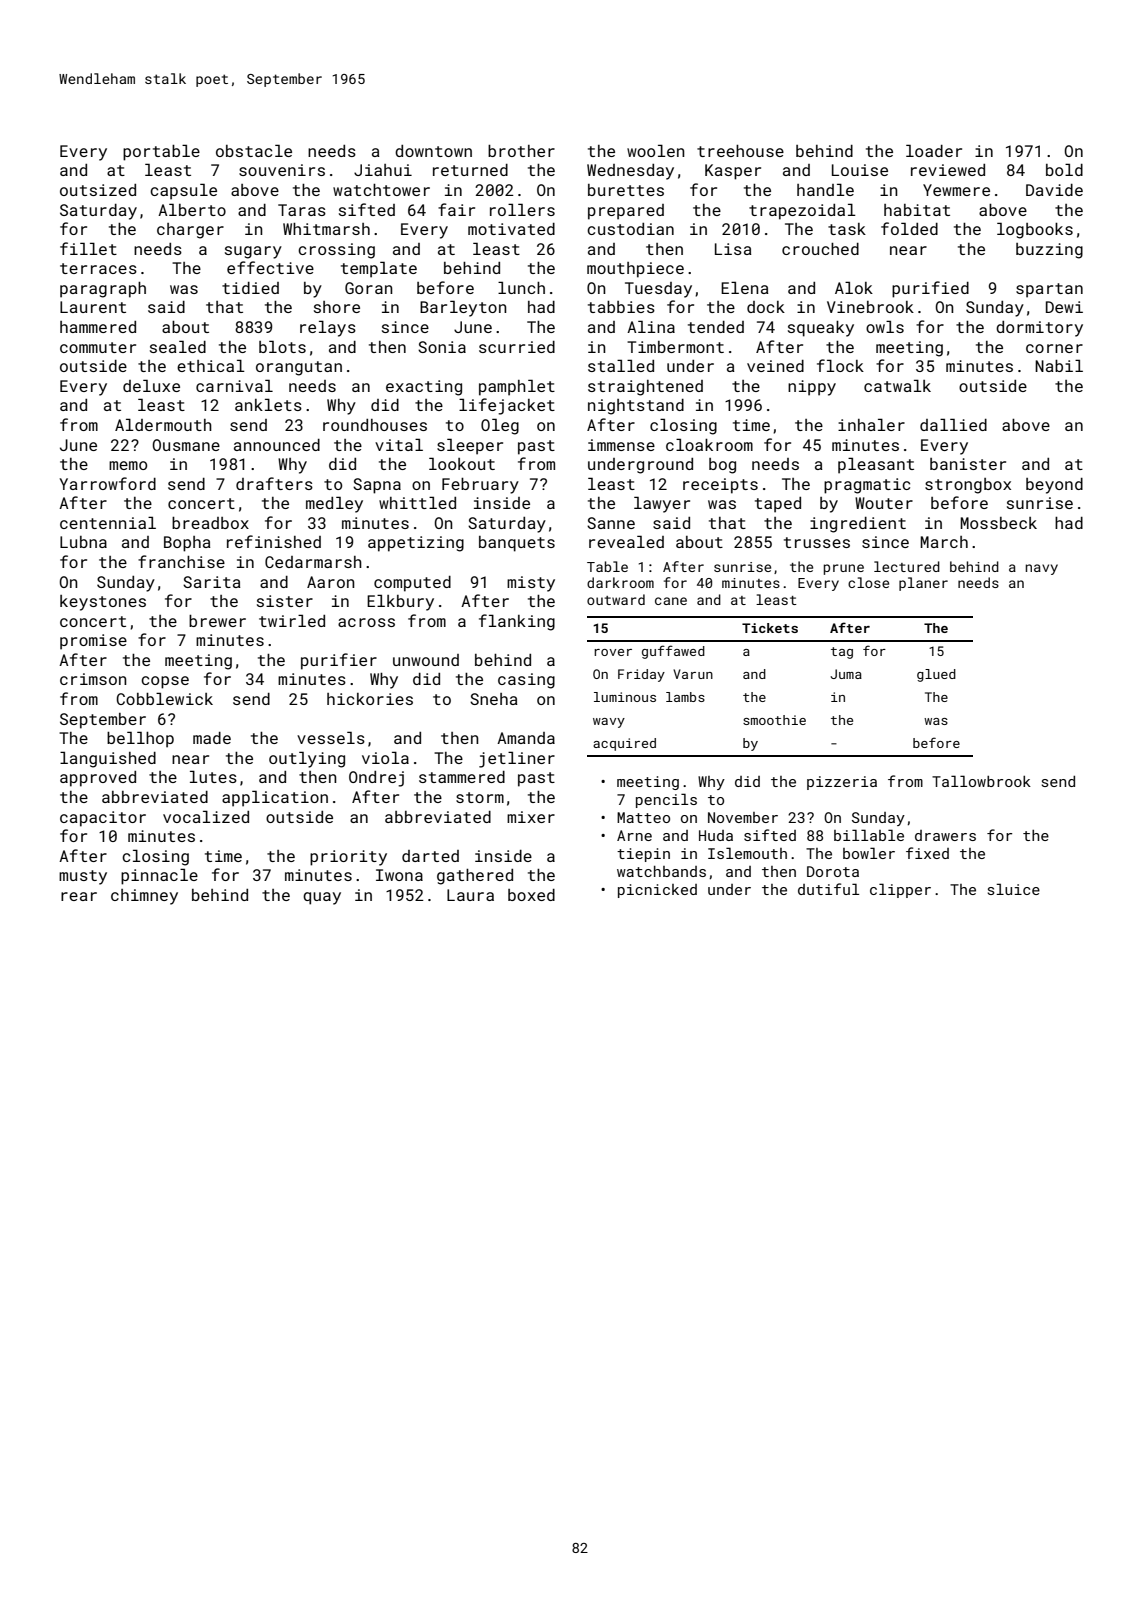  Describe the element at coordinates (417, 502) in the screenshot. I see `whittled` at that location.
